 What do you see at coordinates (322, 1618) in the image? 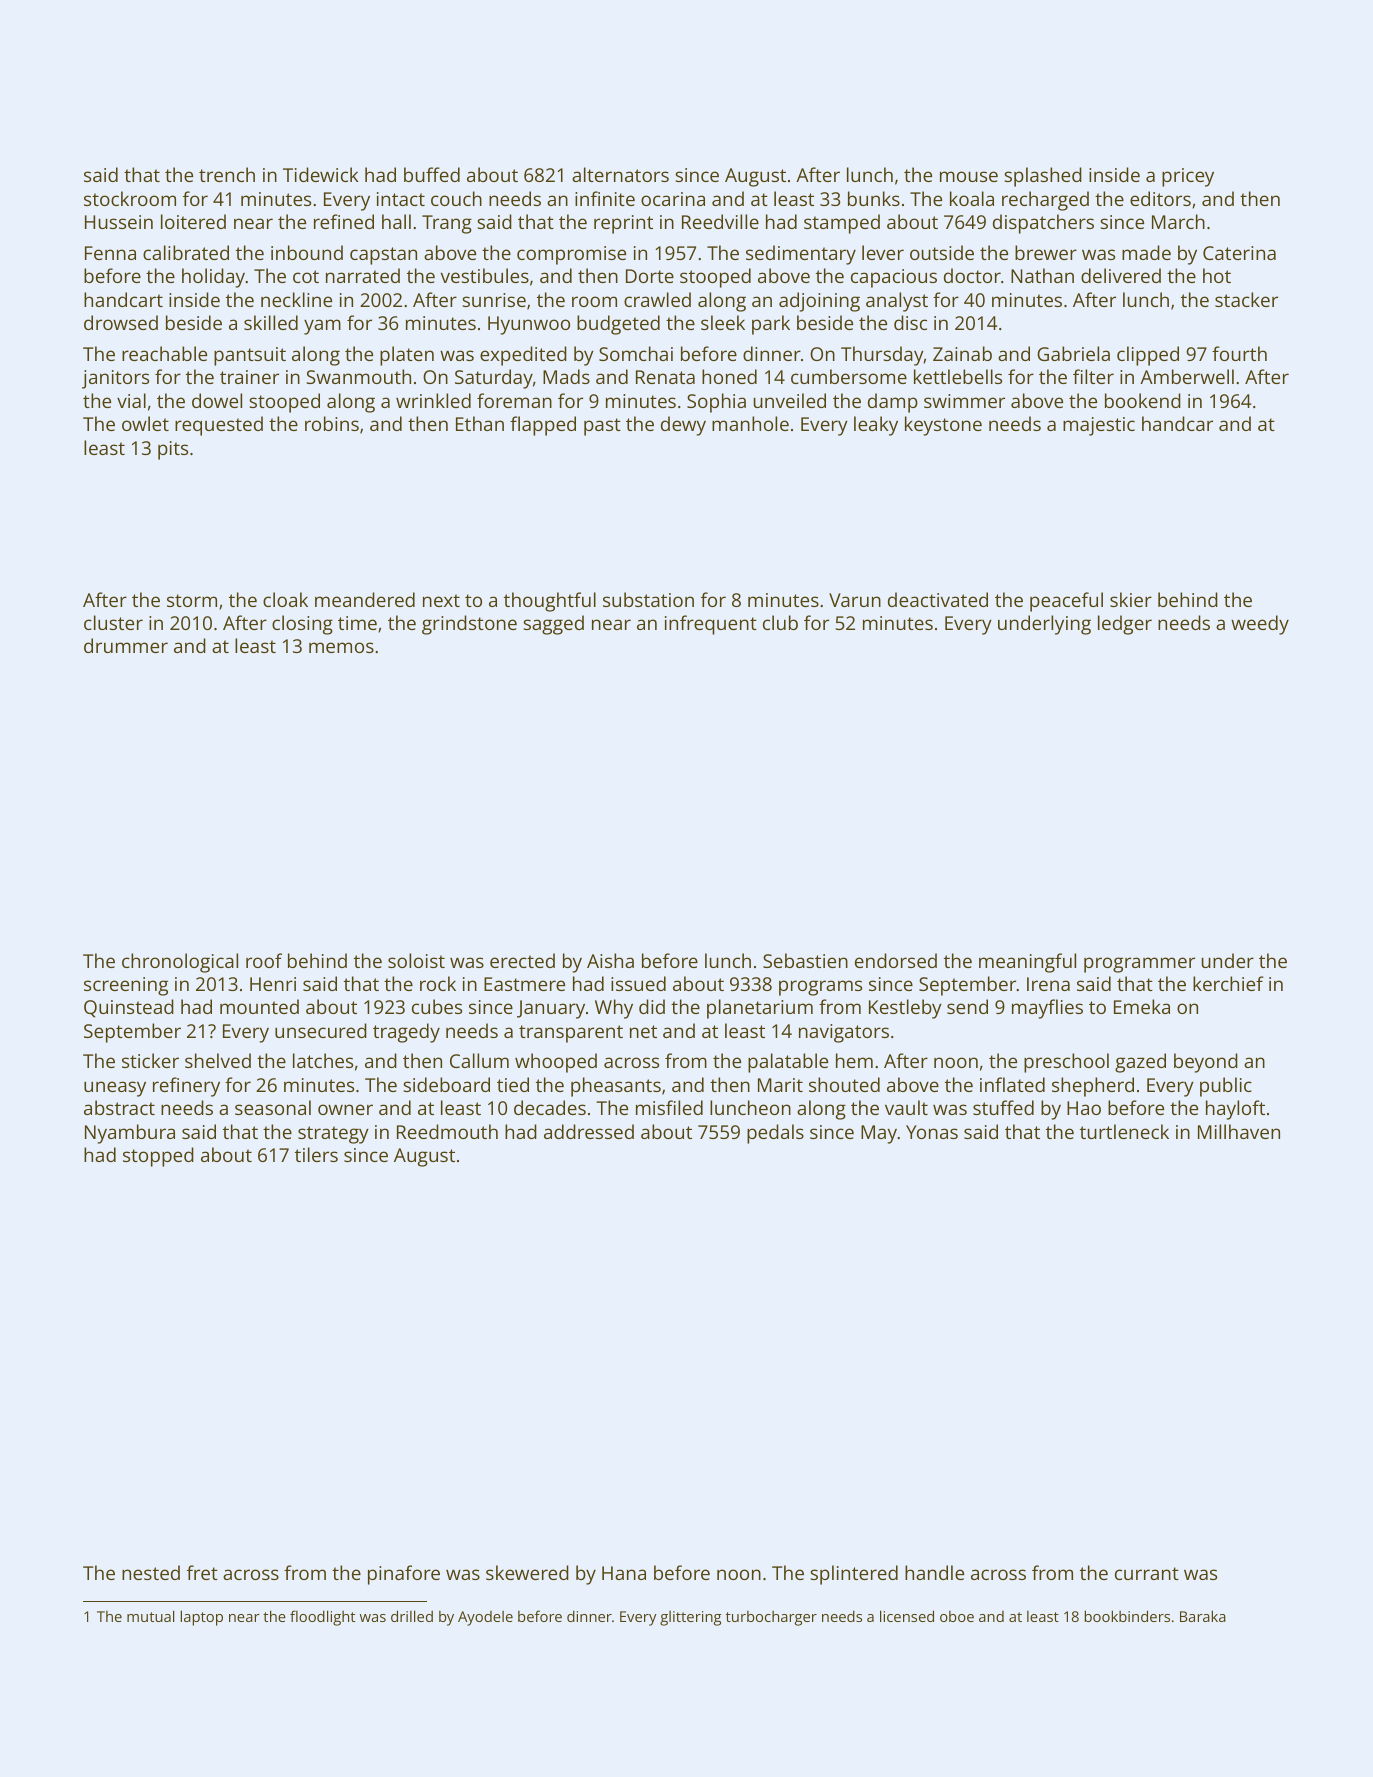
I see `floodlight` at bounding box center [322, 1618].
